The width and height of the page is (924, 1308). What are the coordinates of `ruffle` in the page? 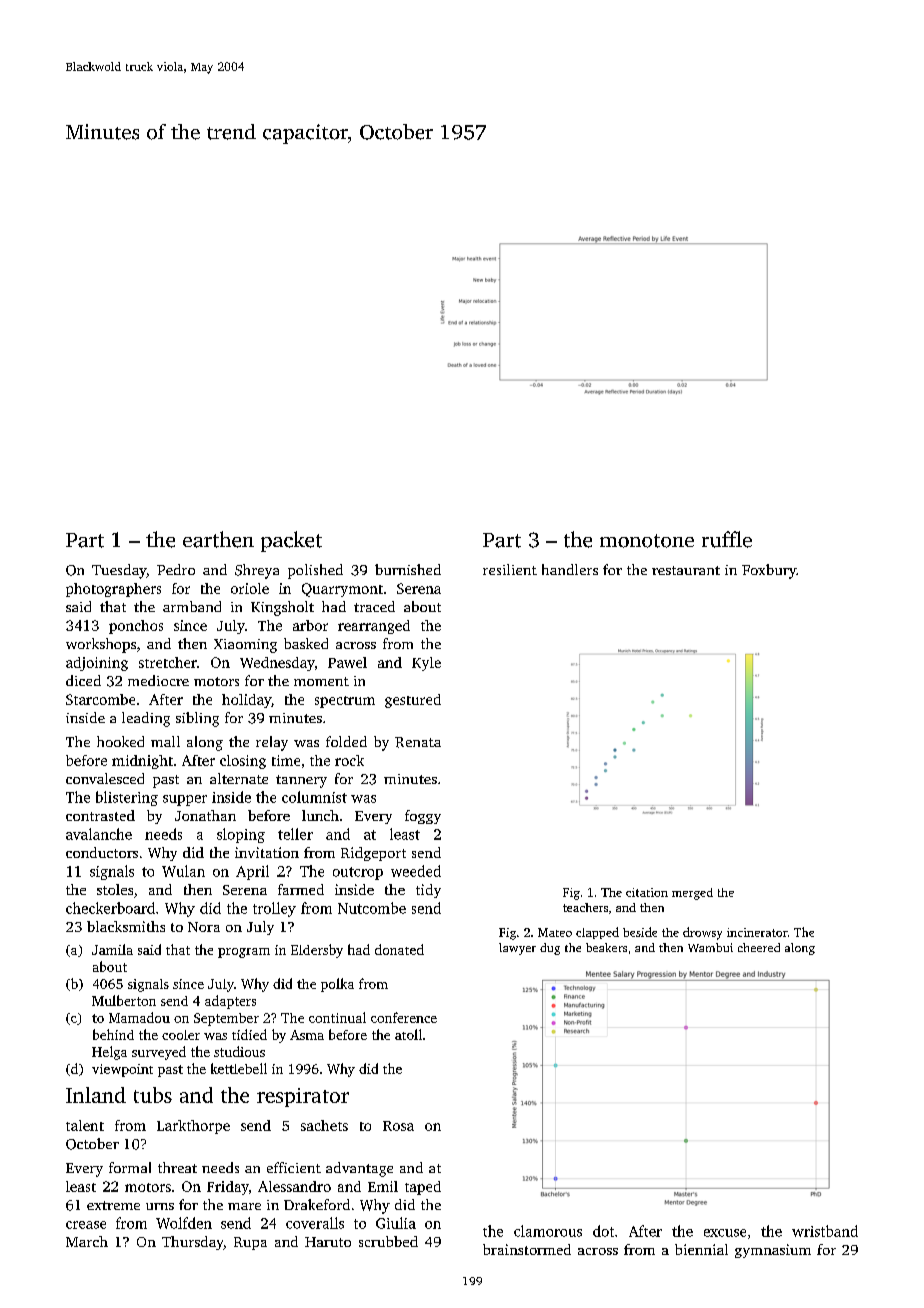 It's located at (727, 539).
